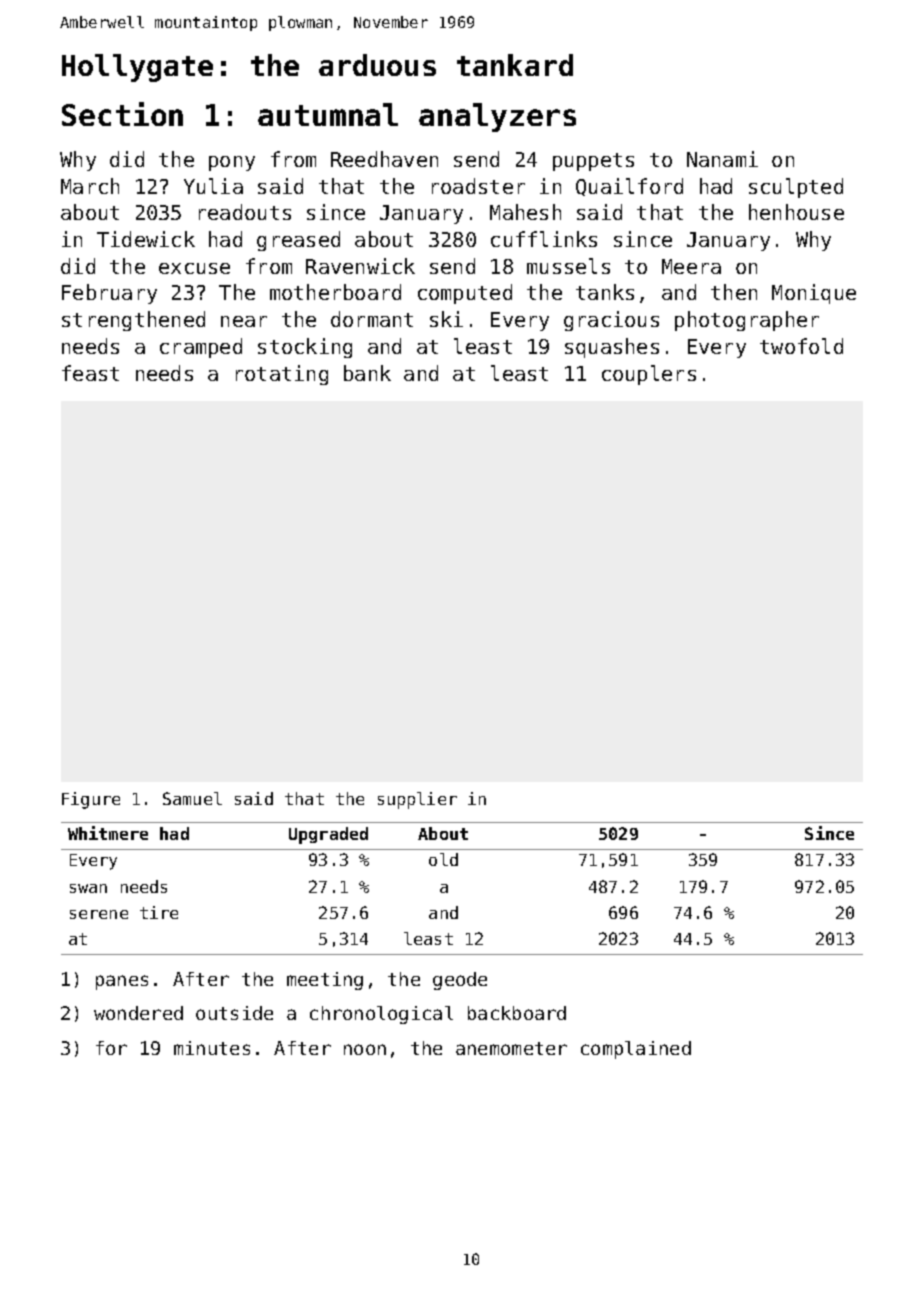  What do you see at coordinates (649, 375) in the screenshot?
I see `couplers` at bounding box center [649, 375].
